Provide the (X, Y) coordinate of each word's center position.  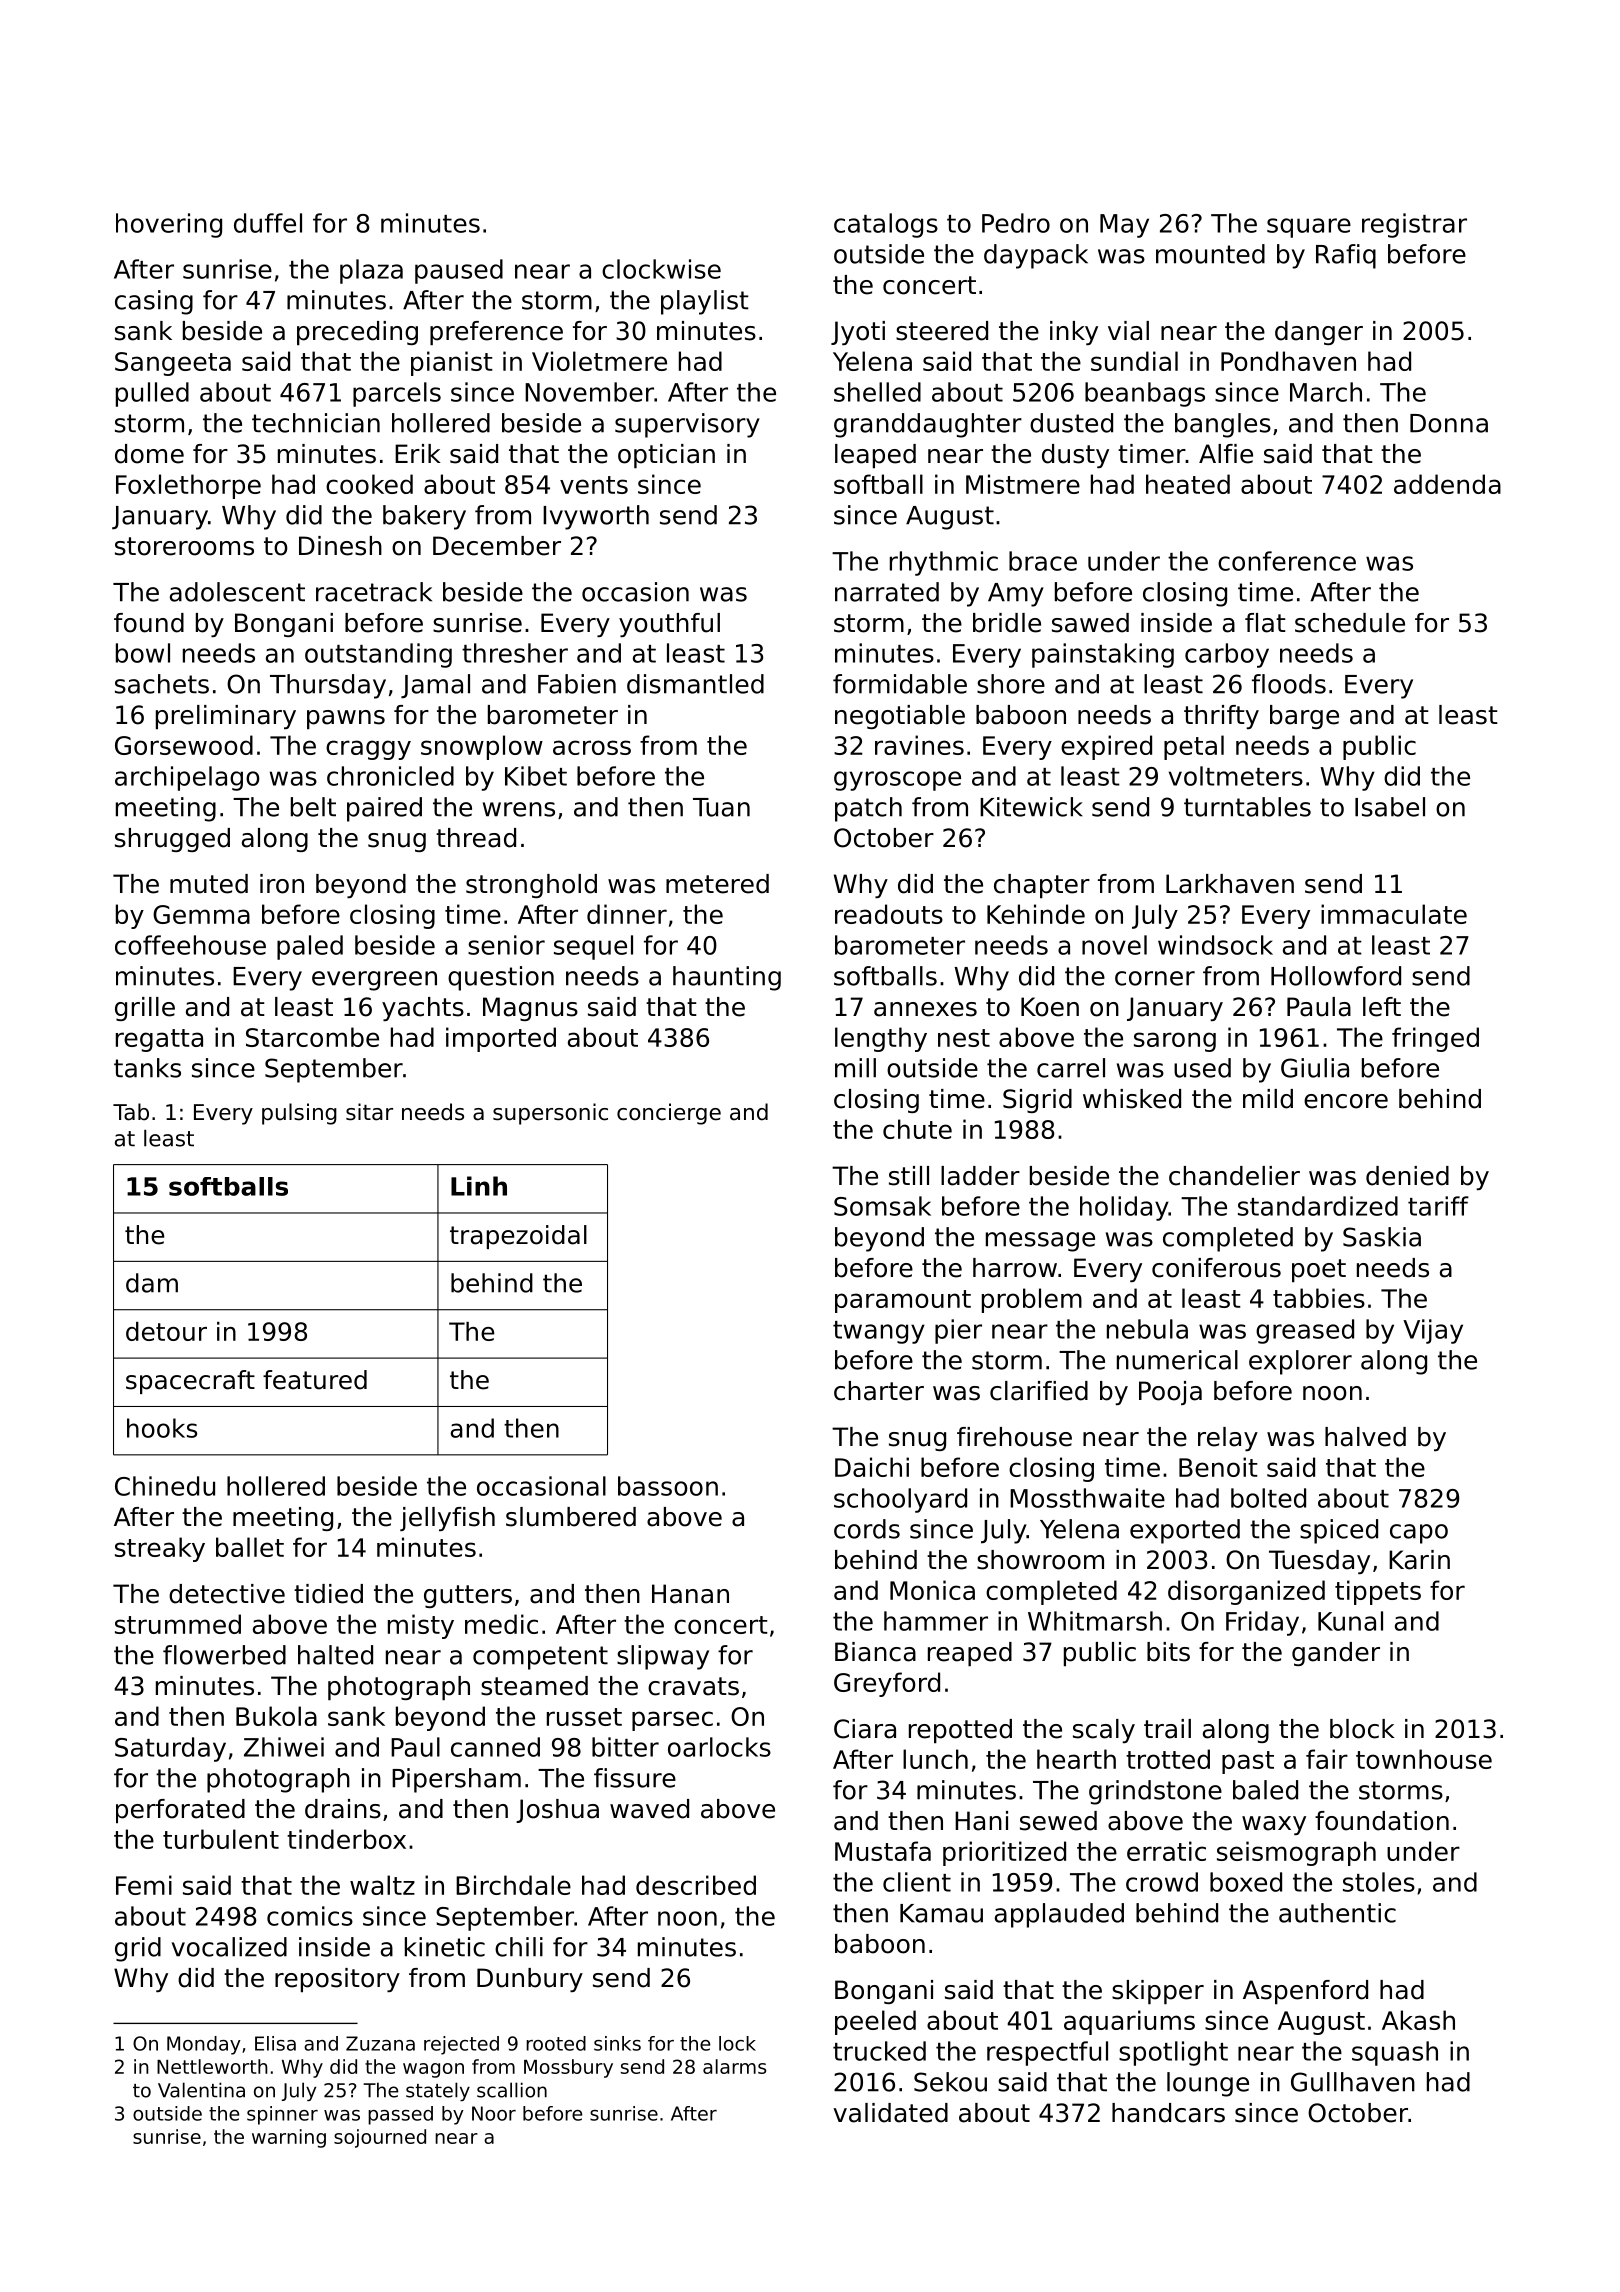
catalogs (886, 225)
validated (890, 2113)
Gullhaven (1353, 2082)
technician (316, 423)
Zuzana (380, 2043)
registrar (1414, 225)
